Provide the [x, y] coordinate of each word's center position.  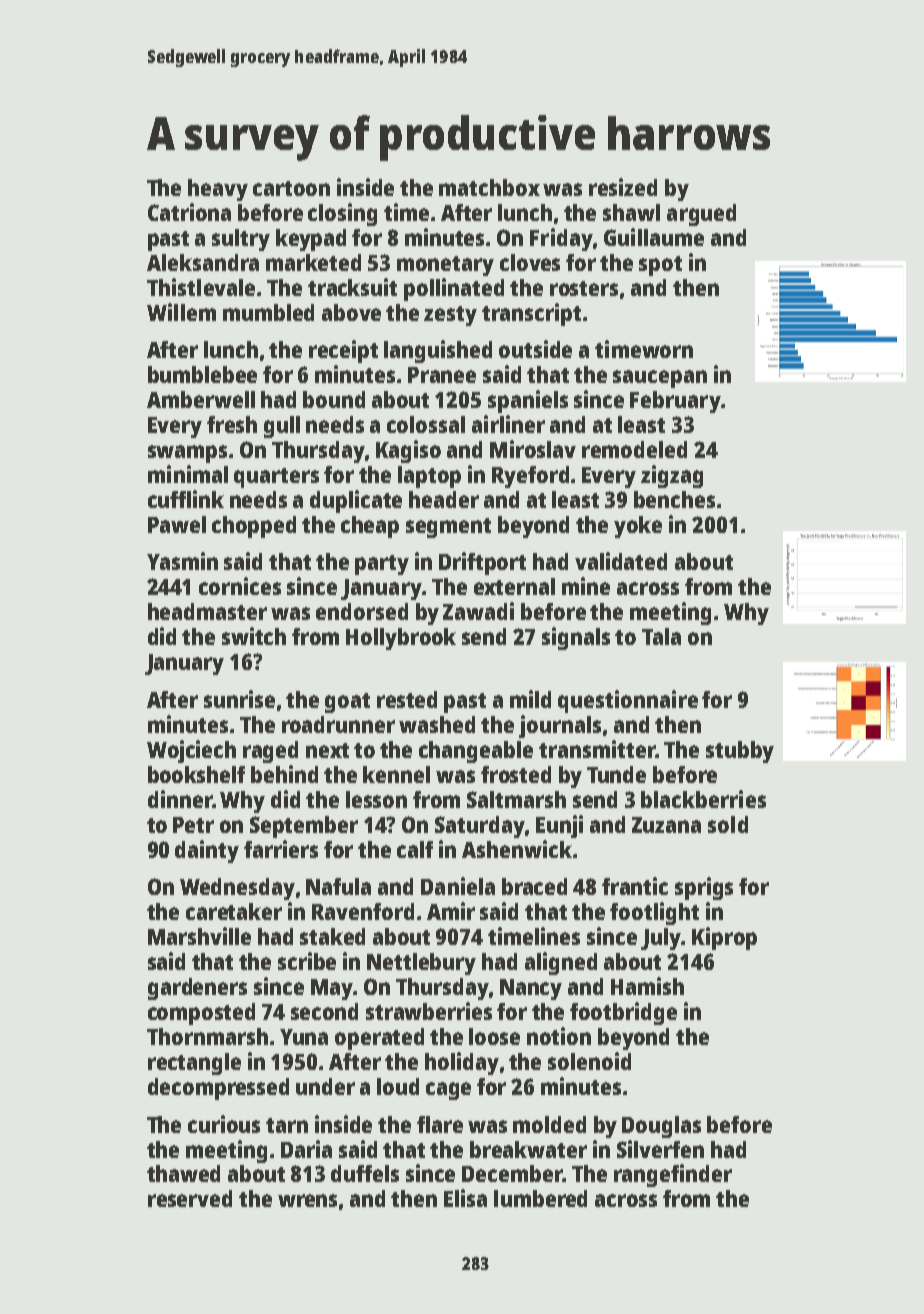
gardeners [197, 989]
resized [623, 187]
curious [224, 1124]
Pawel [177, 524]
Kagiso [408, 451]
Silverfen [660, 1149]
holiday [462, 1063]
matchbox [489, 187]
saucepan [660, 379]
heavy [218, 190]
